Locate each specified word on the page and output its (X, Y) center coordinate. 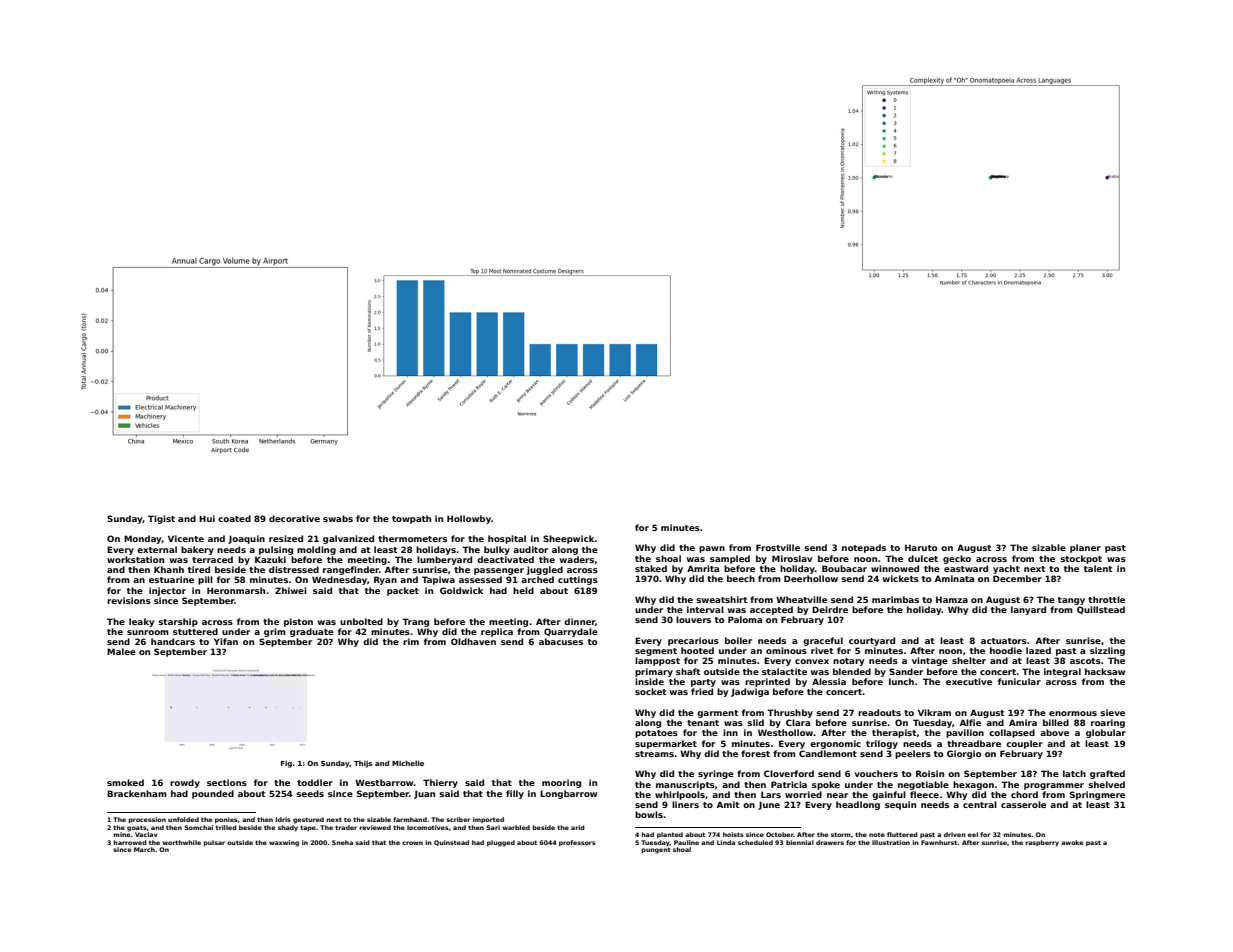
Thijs (363, 764)
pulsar (214, 843)
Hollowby (469, 519)
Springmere (1097, 795)
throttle (1106, 599)
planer (1085, 548)
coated (234, 518)
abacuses (561, 641)
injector (167, 591)
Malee (121, 651)
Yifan (226, 641)
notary (848, 662)
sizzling (1107, 651)
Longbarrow (568, 794)
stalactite (784, 671)
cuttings (578, 580)
